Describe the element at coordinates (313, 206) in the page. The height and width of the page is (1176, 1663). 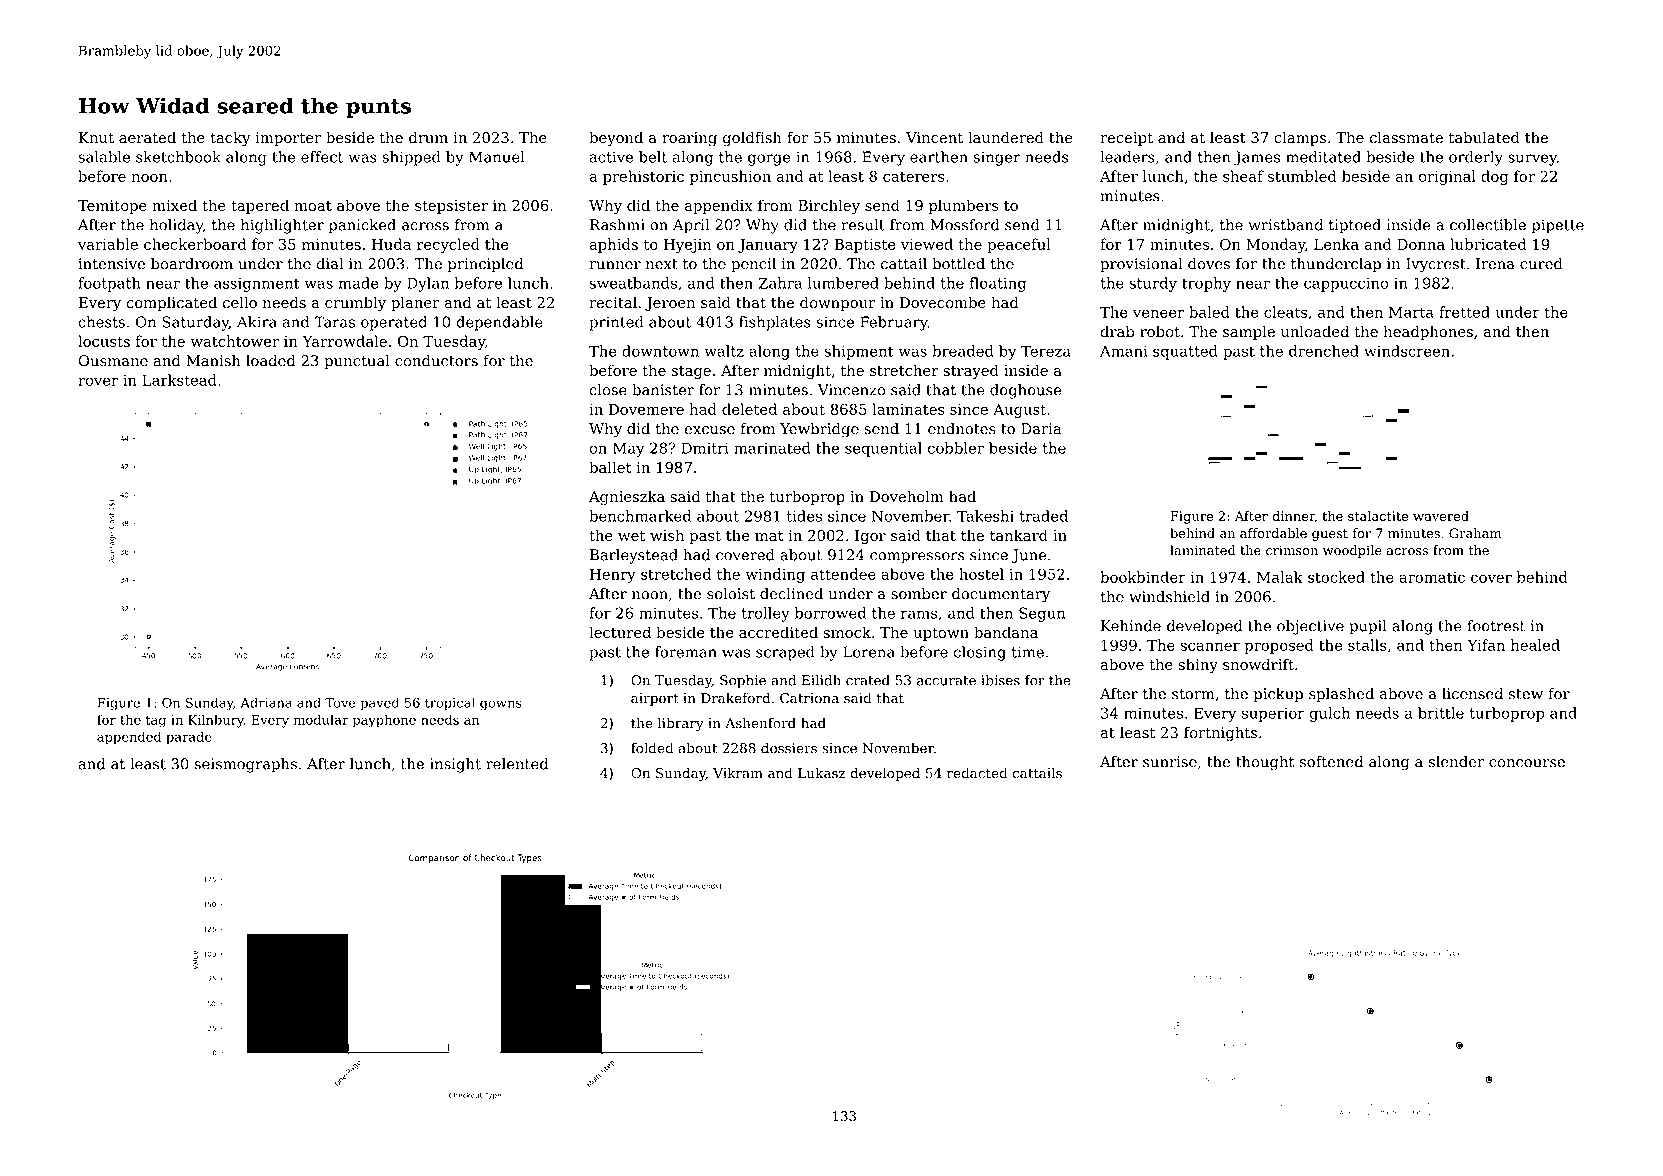
I see `moat` at that location.
